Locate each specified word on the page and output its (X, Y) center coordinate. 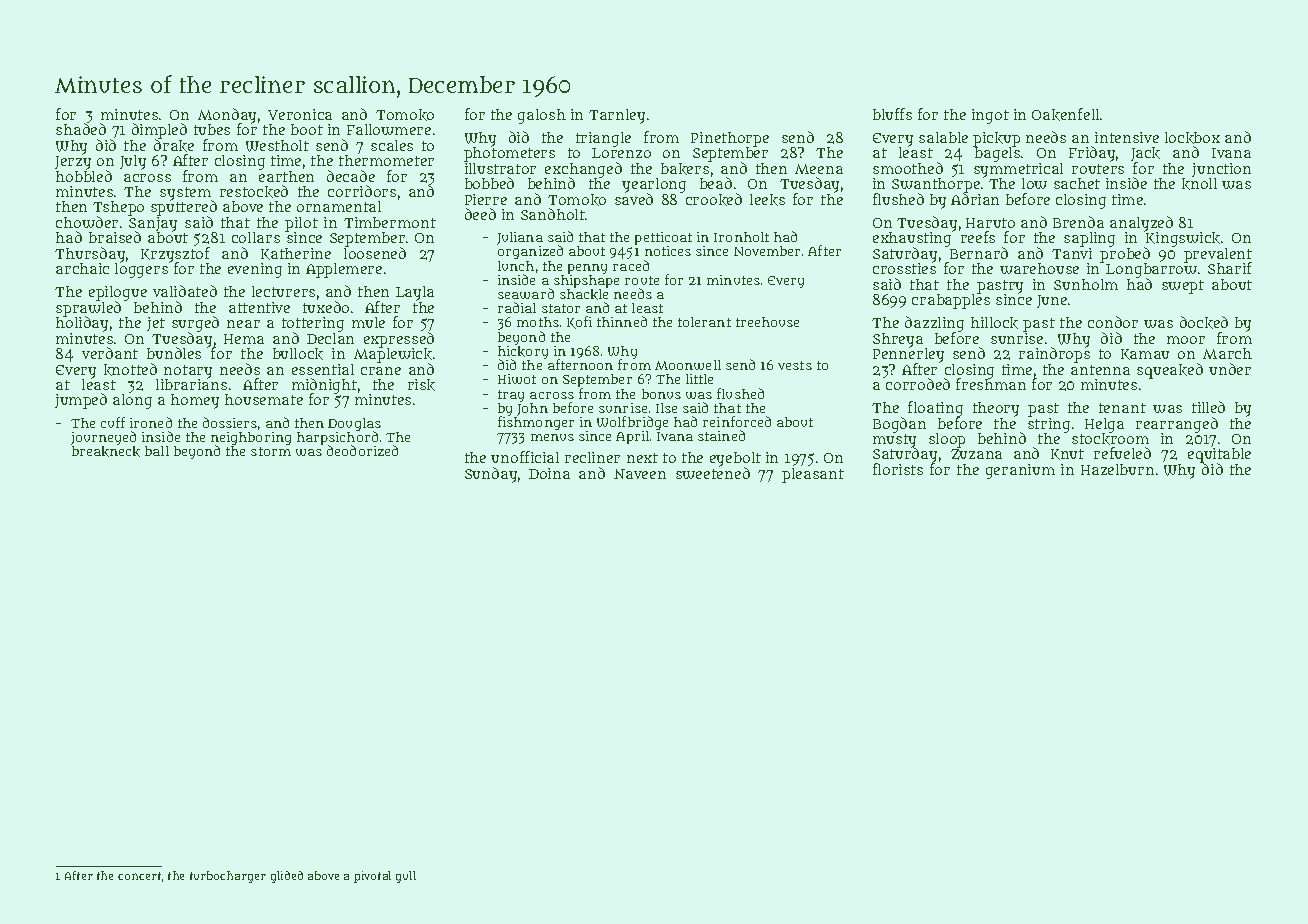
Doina (549, 473)
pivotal (372, 877)
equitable (1219, 456)
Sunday (491, 475)
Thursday (90, 255)
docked (1204, 322)
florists (898, 469)
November (767, 251)
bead (716, 183)
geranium (1020, 471)
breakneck (106, 451)
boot (307, 129)
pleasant (813, 475)
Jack (1145, 155)
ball (157, 451)
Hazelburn (1117, 469)
